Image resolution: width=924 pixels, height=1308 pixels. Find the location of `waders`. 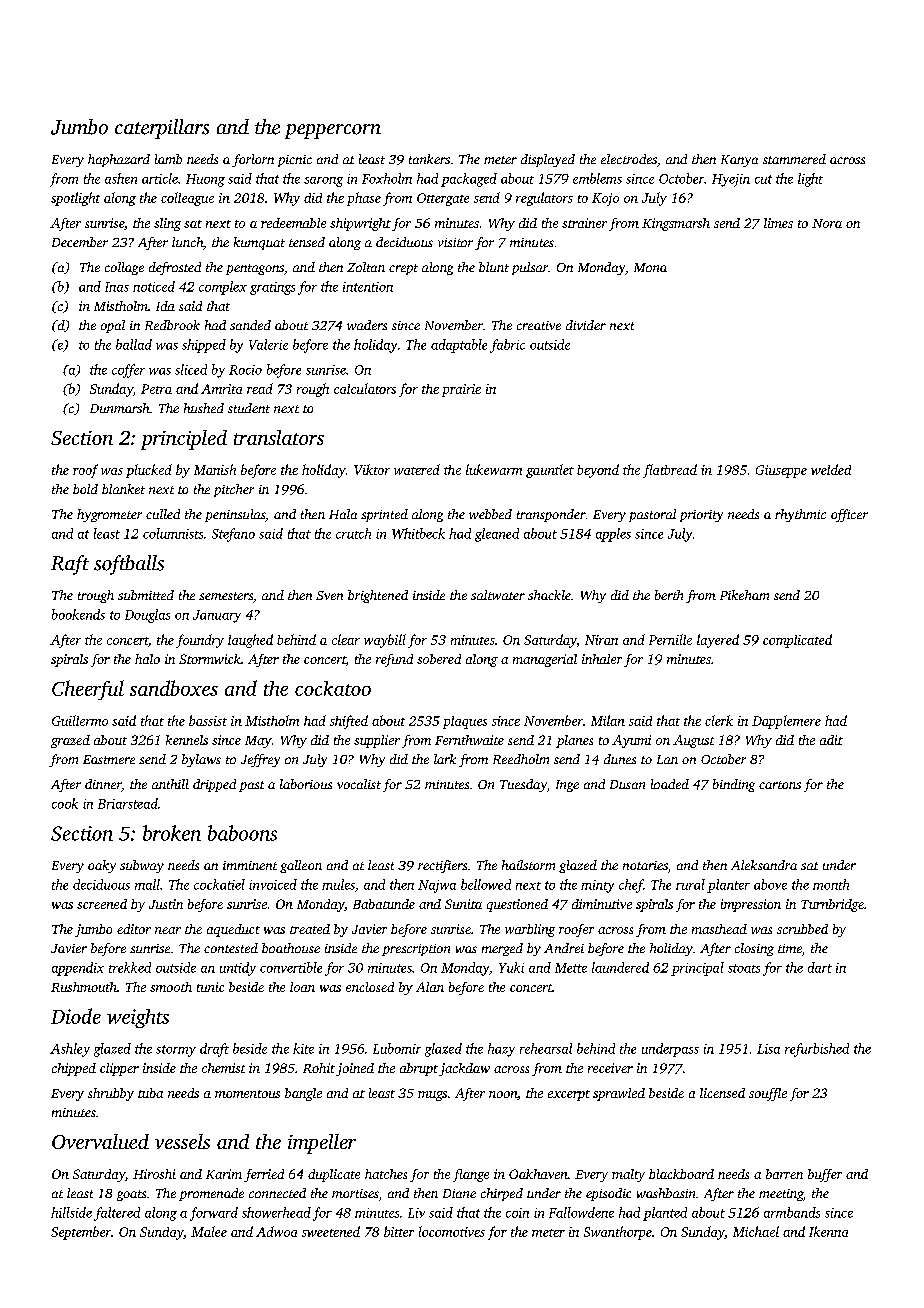

waders is located at coordinates (367, 325).
